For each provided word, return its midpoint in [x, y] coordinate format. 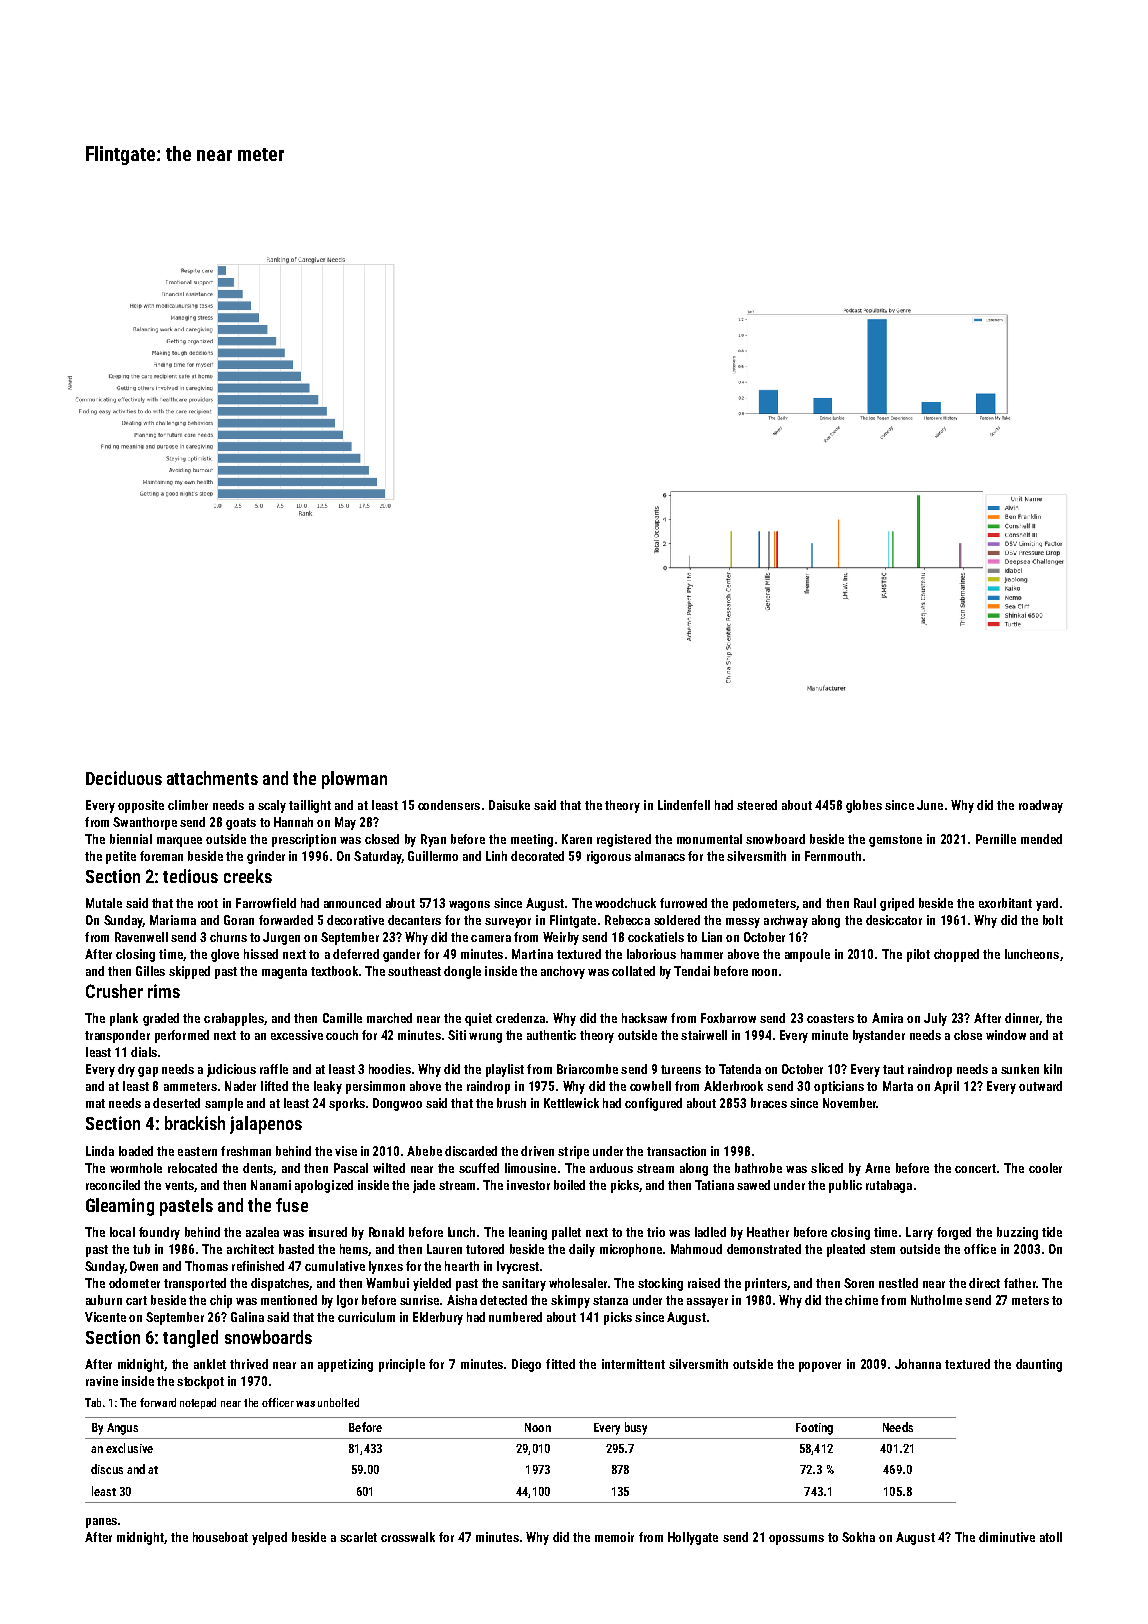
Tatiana [714, 1185]
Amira [887, 1018]
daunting [1039, 1365]
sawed [753, 1185]
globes [864, 806]
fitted [560, 1364]
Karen [577, 839]
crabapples [234, 1019]
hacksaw [644, 1018]
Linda [100, 1151]
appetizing [345, 1365]
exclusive [129, 1448]
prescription [304, 840]
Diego [526, 1365]
